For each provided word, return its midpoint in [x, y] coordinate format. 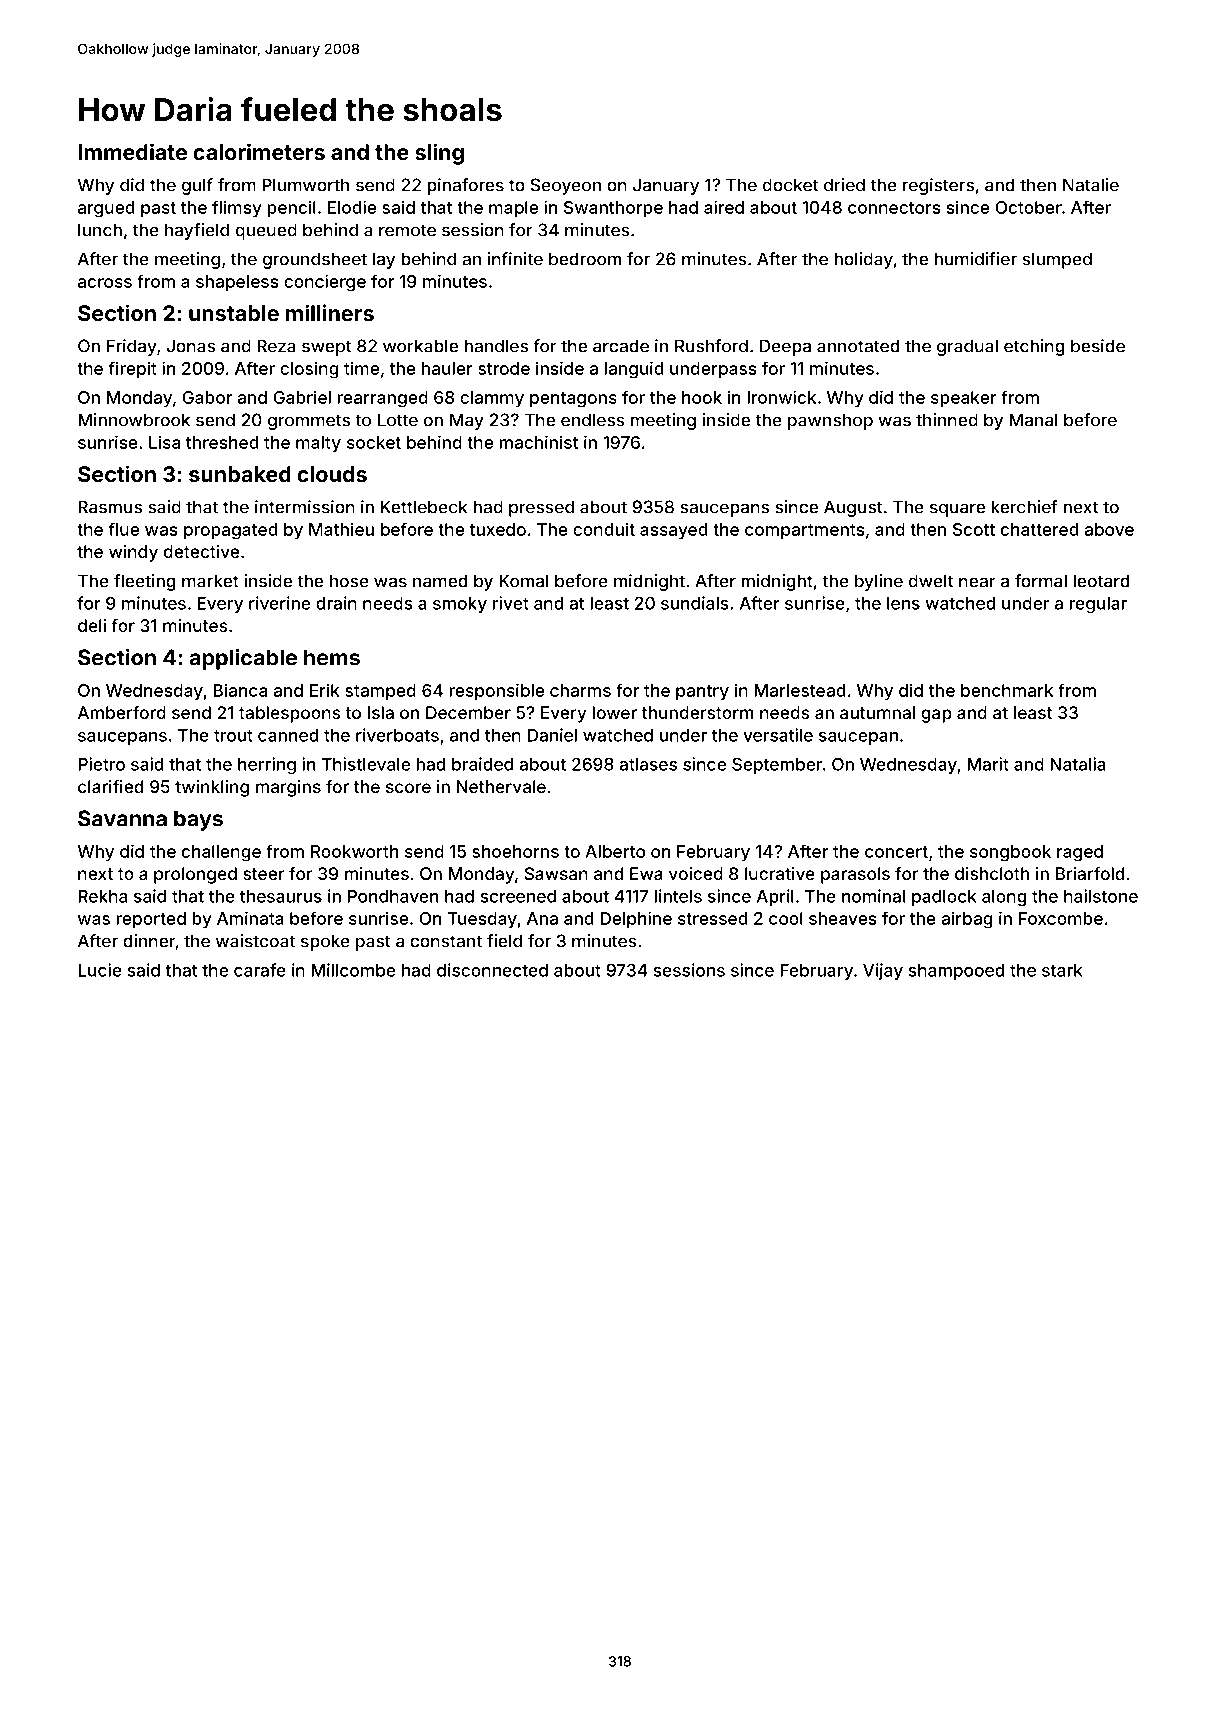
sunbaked [240, 474]
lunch [100, 230]
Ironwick [781, 397]
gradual [967, 347]
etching [1034, 347]
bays [198, 820]
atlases [648, 764]
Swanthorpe [613, 209]
